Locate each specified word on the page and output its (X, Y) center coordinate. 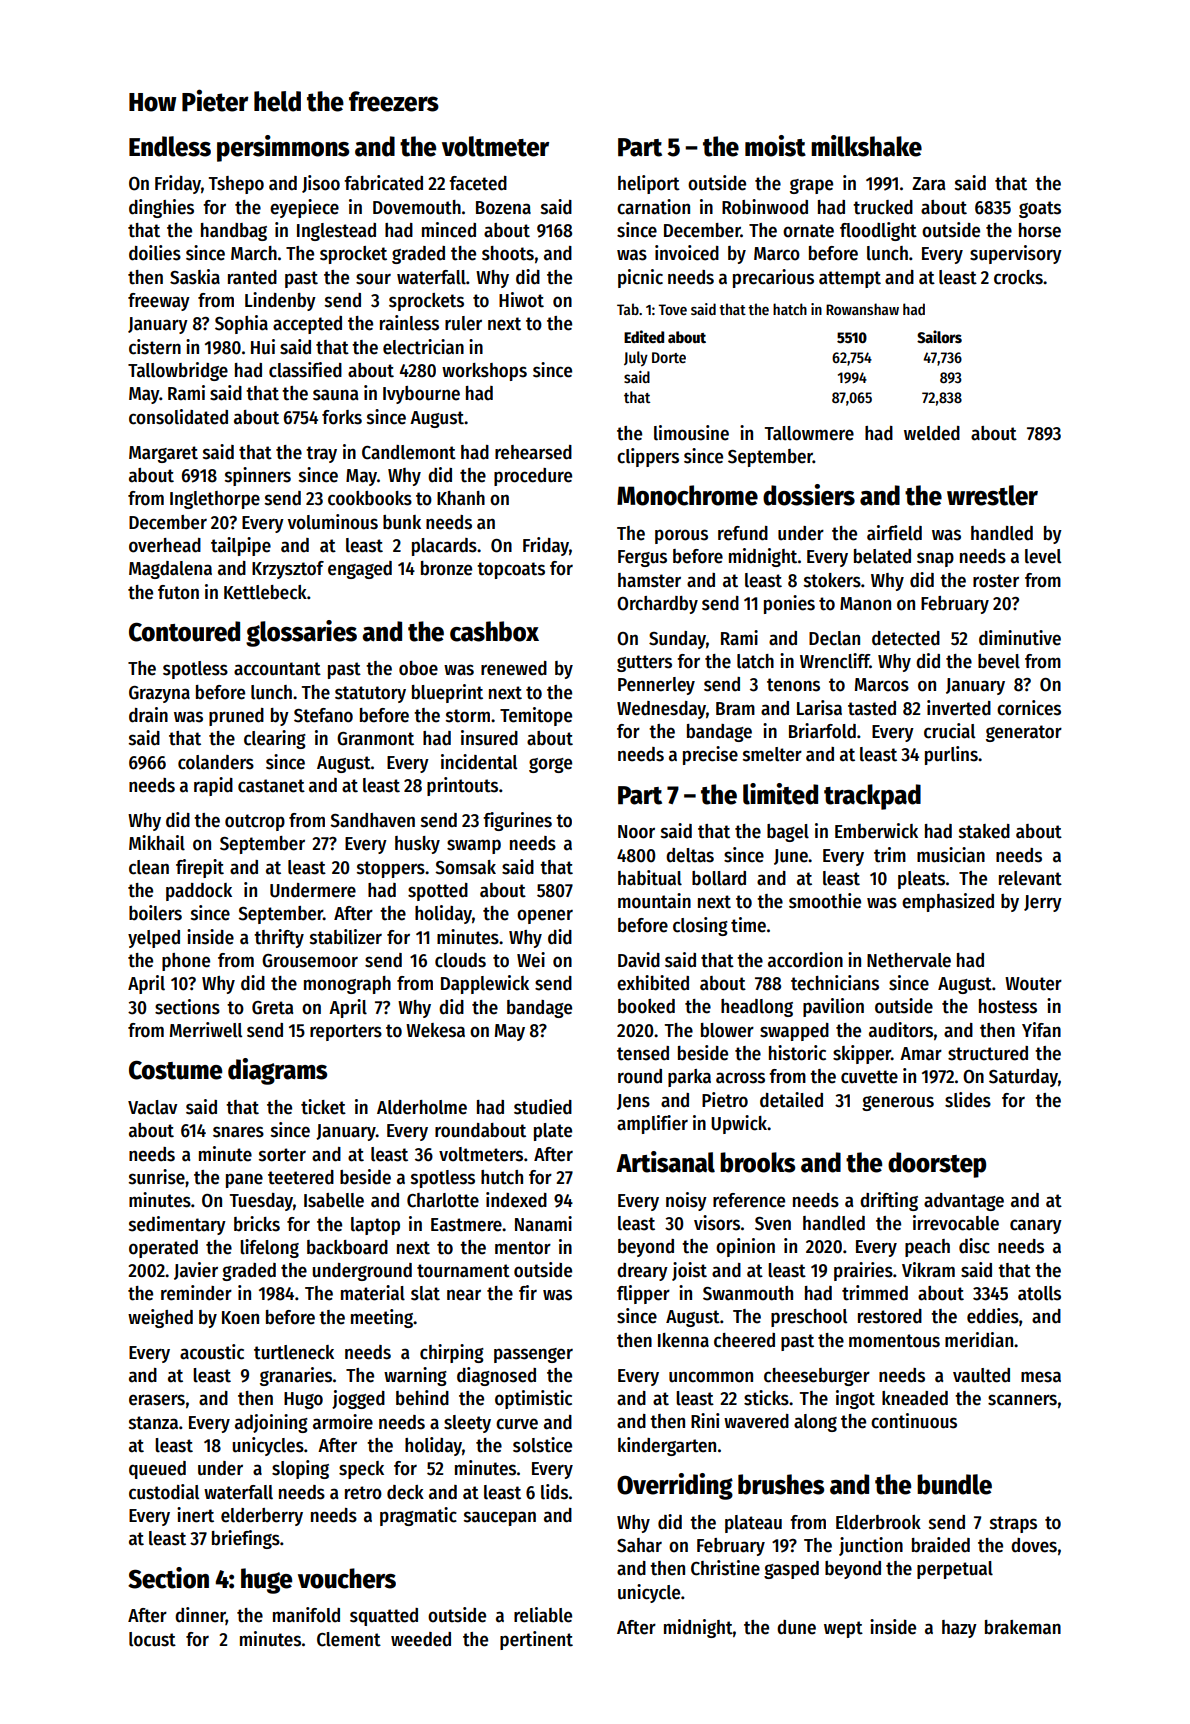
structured (988, 1053)
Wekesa (435, 1030)
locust (152, 1639)
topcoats (511, 570)
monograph (347, 985)
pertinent (536, 1640)
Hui (263, 347)
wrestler (992, 495)
